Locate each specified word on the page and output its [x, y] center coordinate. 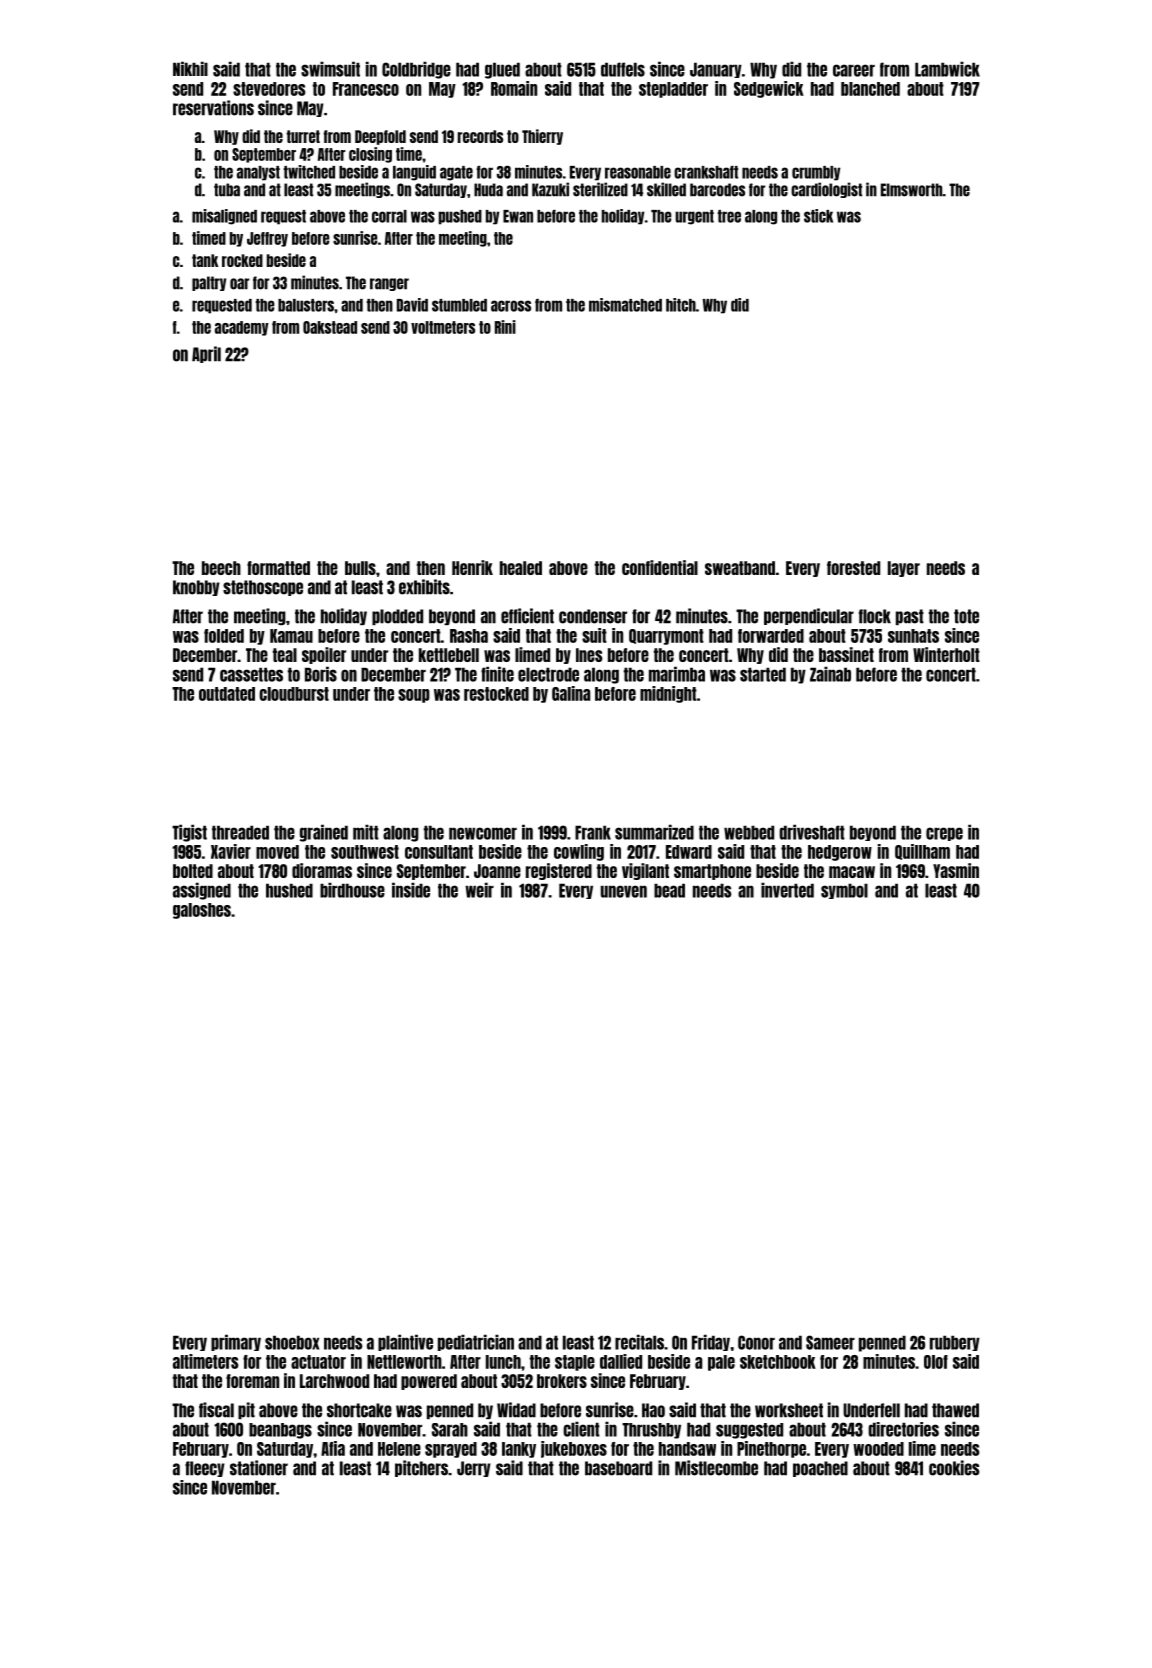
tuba [227, 190]
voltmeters [443, 327]
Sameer [830, 1342]
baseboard [618, 1468]
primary [236, 1342]
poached [820, 1469]
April [206, 354]
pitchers [421, 1468]
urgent [694, 217]
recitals [639, 1342]
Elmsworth [912, 190]
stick [818, 216]
